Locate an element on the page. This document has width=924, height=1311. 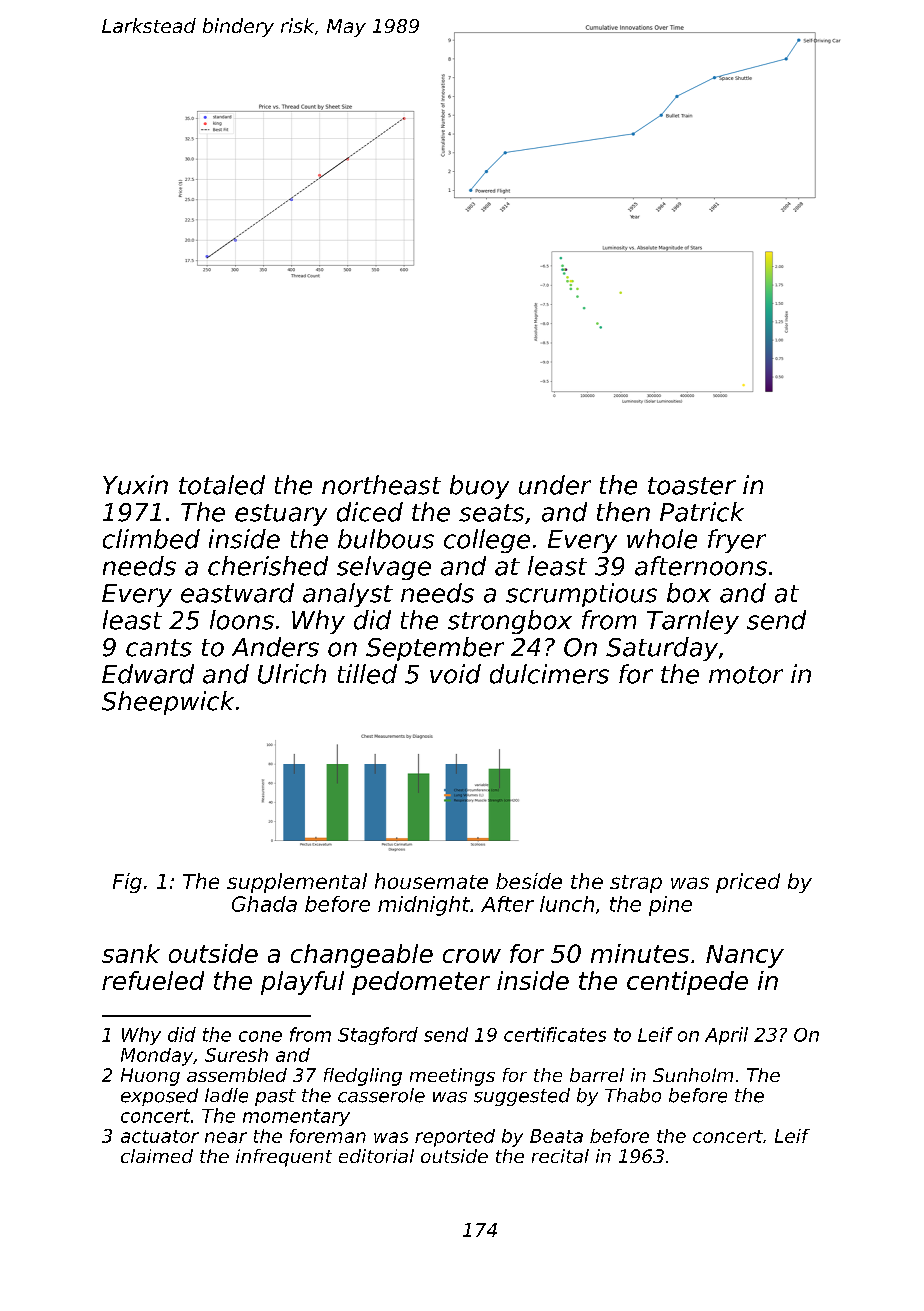
totaled is located at coordinates (222, 485).
